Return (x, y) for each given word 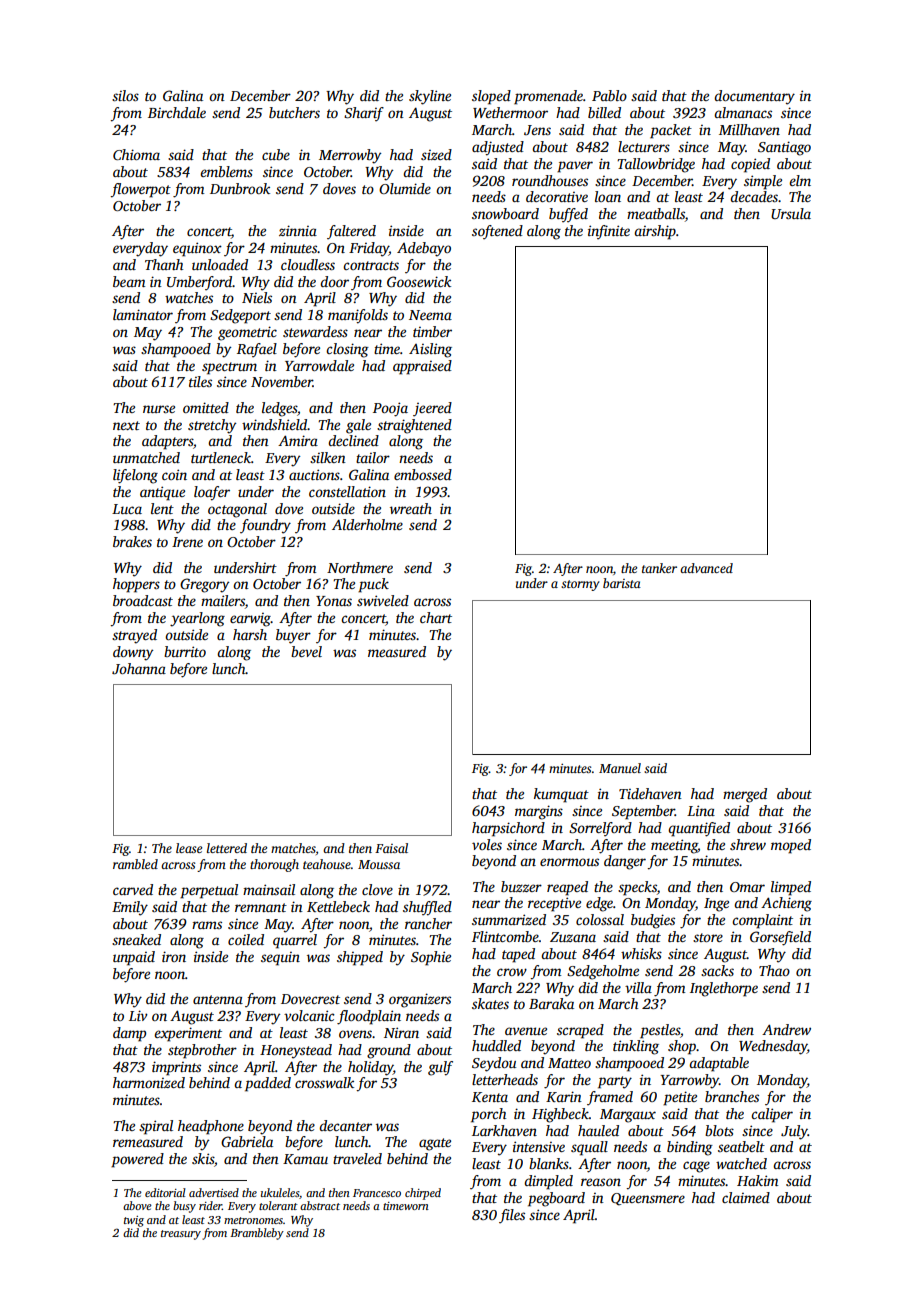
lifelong (135, 476)
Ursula (791, 213)
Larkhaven (504, 1130)
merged (745, 795)
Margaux (628, 1116)
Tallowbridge (656, 165)
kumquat (561, 795)
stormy (580, 585)
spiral (156, 1127)
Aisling (430, 350)
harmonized (149, 1082)
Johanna (139, 668)
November (282, 381)
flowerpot (140, 190)
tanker (659, 568)
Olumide (405, 188)
